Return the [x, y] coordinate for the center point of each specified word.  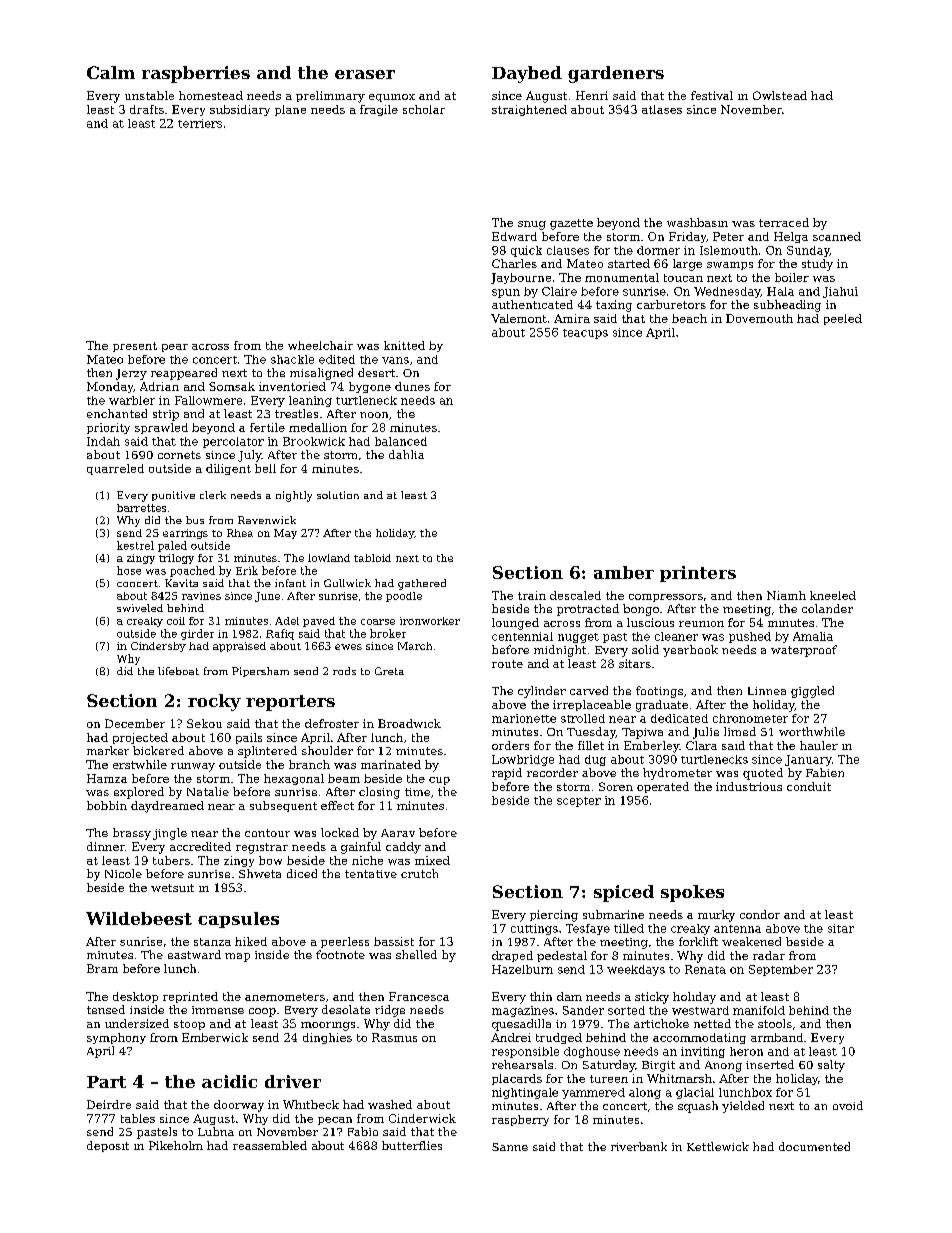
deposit [108, 1146]
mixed [432, 860]
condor [760, 914]
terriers [200, 123]
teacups [585, 334]
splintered [267, 752]
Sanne [510, 1147]
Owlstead [780, 95]
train [532, 595]
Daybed [527, 74]
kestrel [135, 545]
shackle [292, 359]
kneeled [833, 595]
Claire [559, 291]
